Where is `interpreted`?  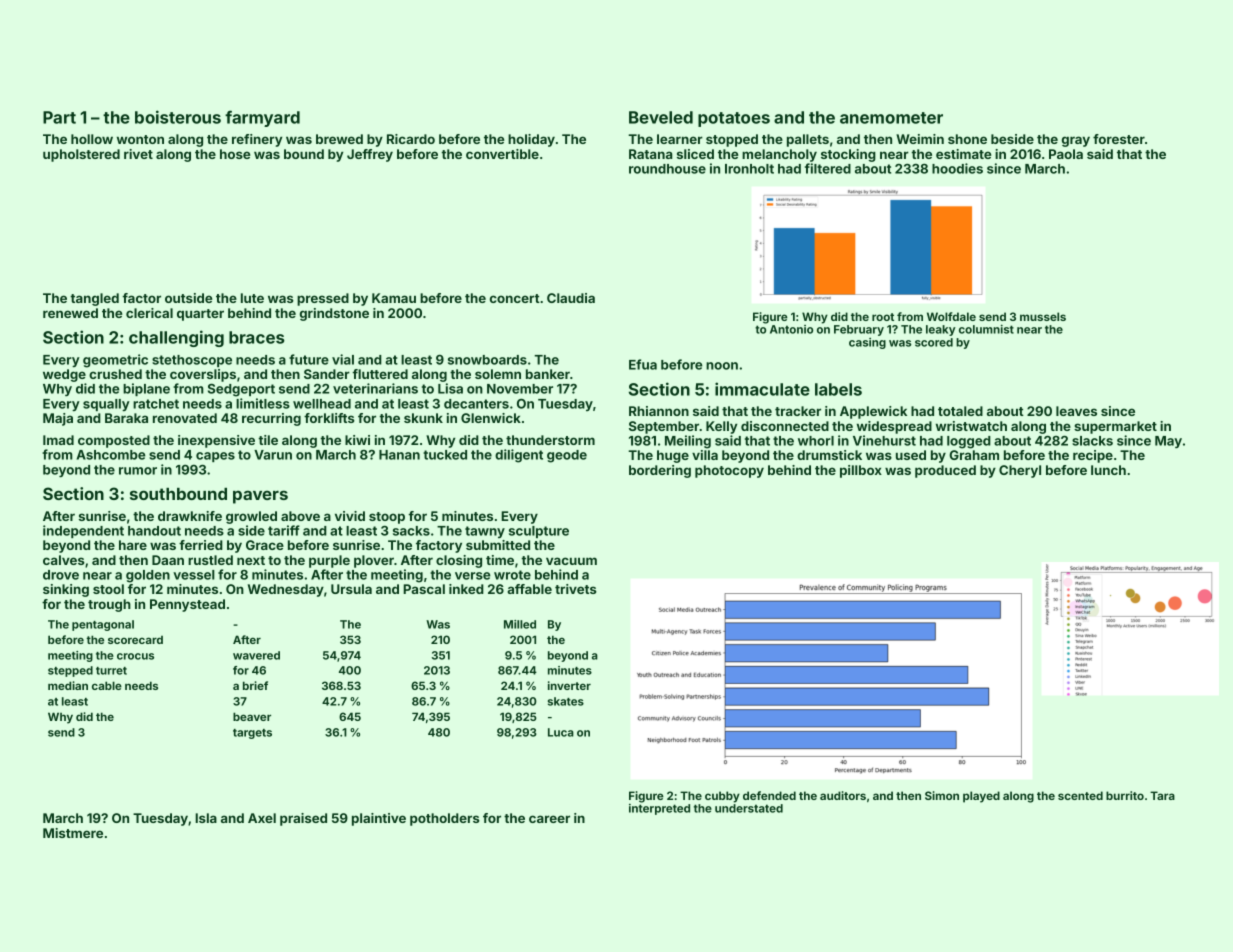
interpreted is located at coordinates (659, 809).
